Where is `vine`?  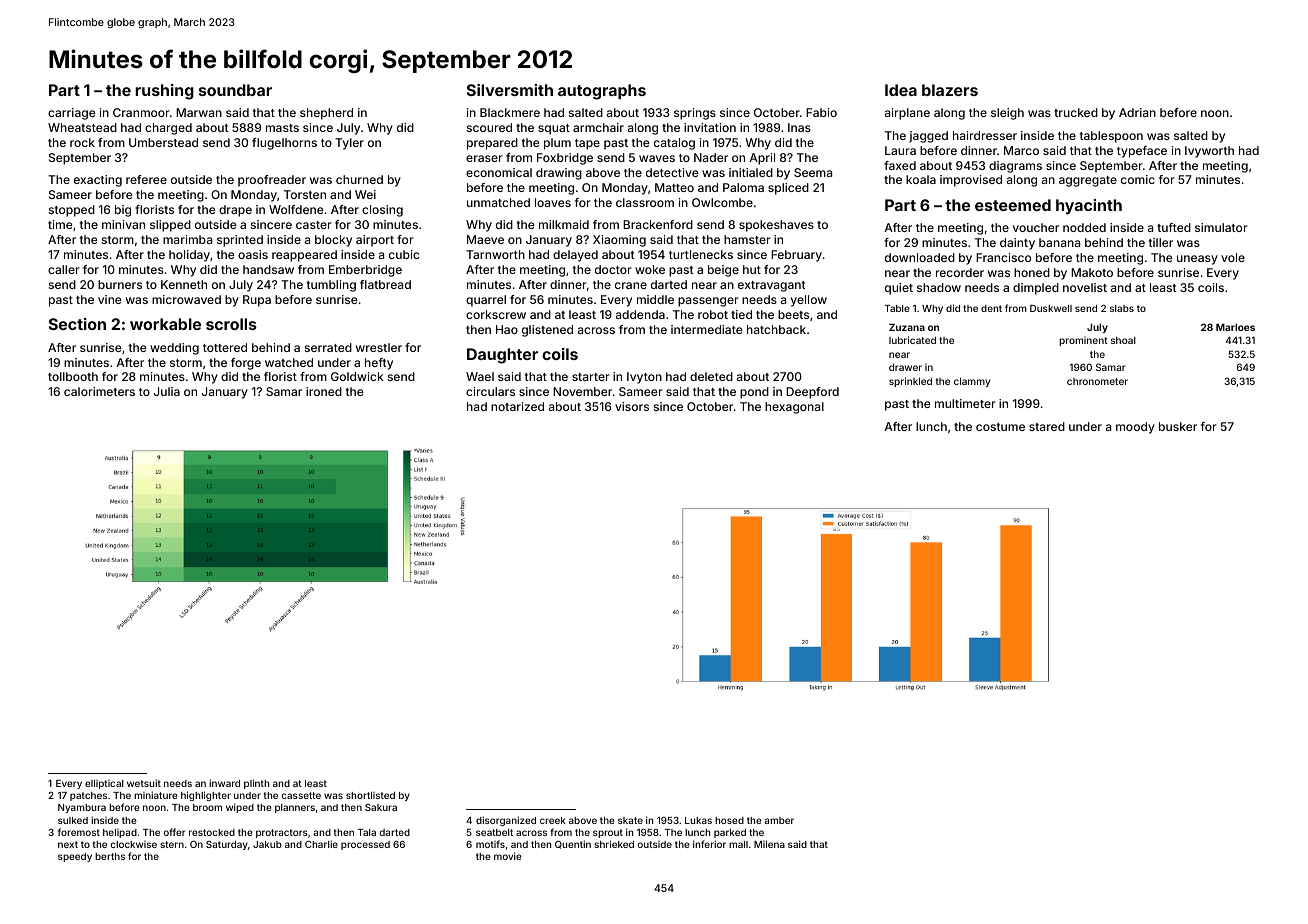
vine is located at coordinates (110, 299).
